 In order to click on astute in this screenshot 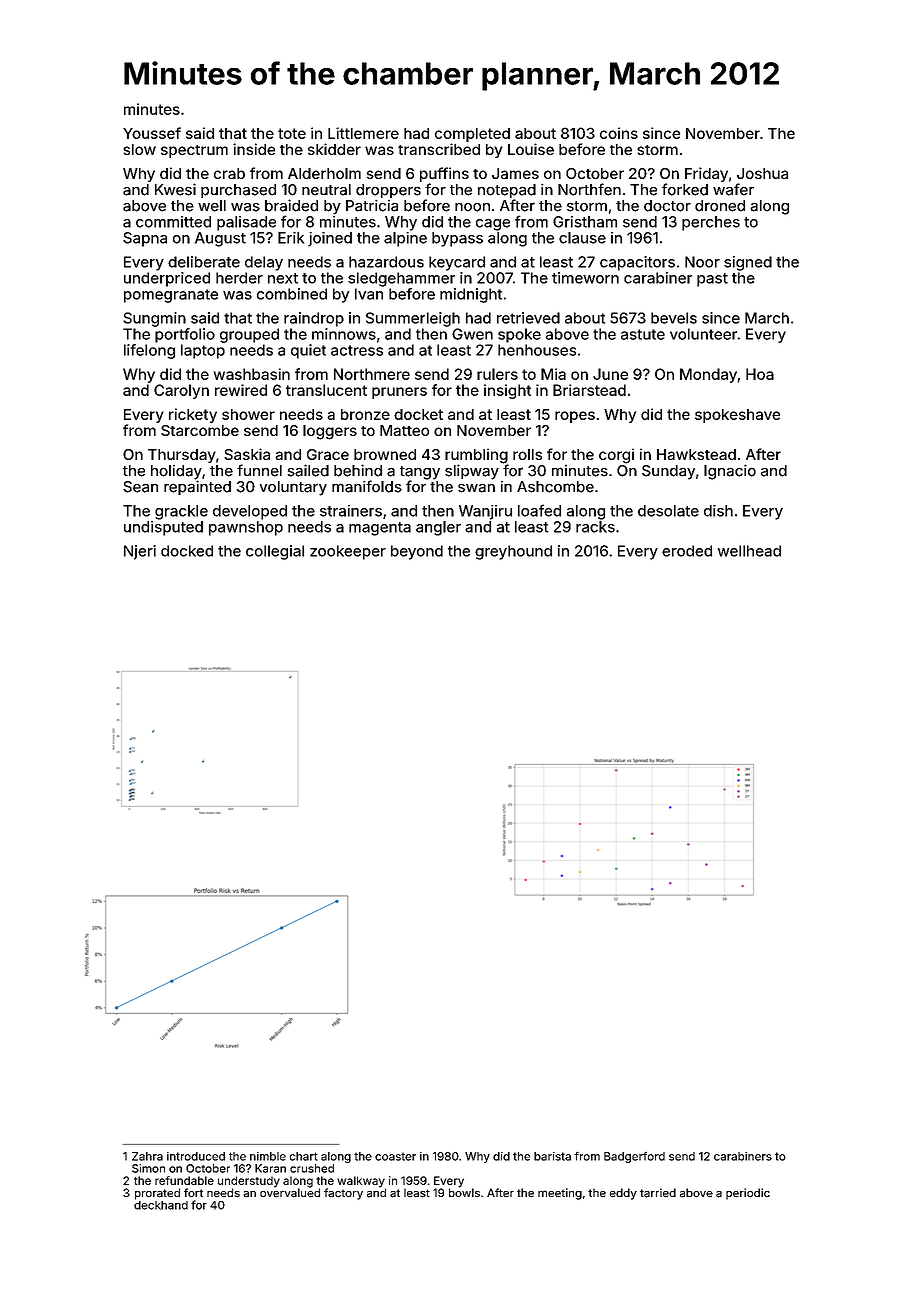, I will do `click(643, 334)`.
